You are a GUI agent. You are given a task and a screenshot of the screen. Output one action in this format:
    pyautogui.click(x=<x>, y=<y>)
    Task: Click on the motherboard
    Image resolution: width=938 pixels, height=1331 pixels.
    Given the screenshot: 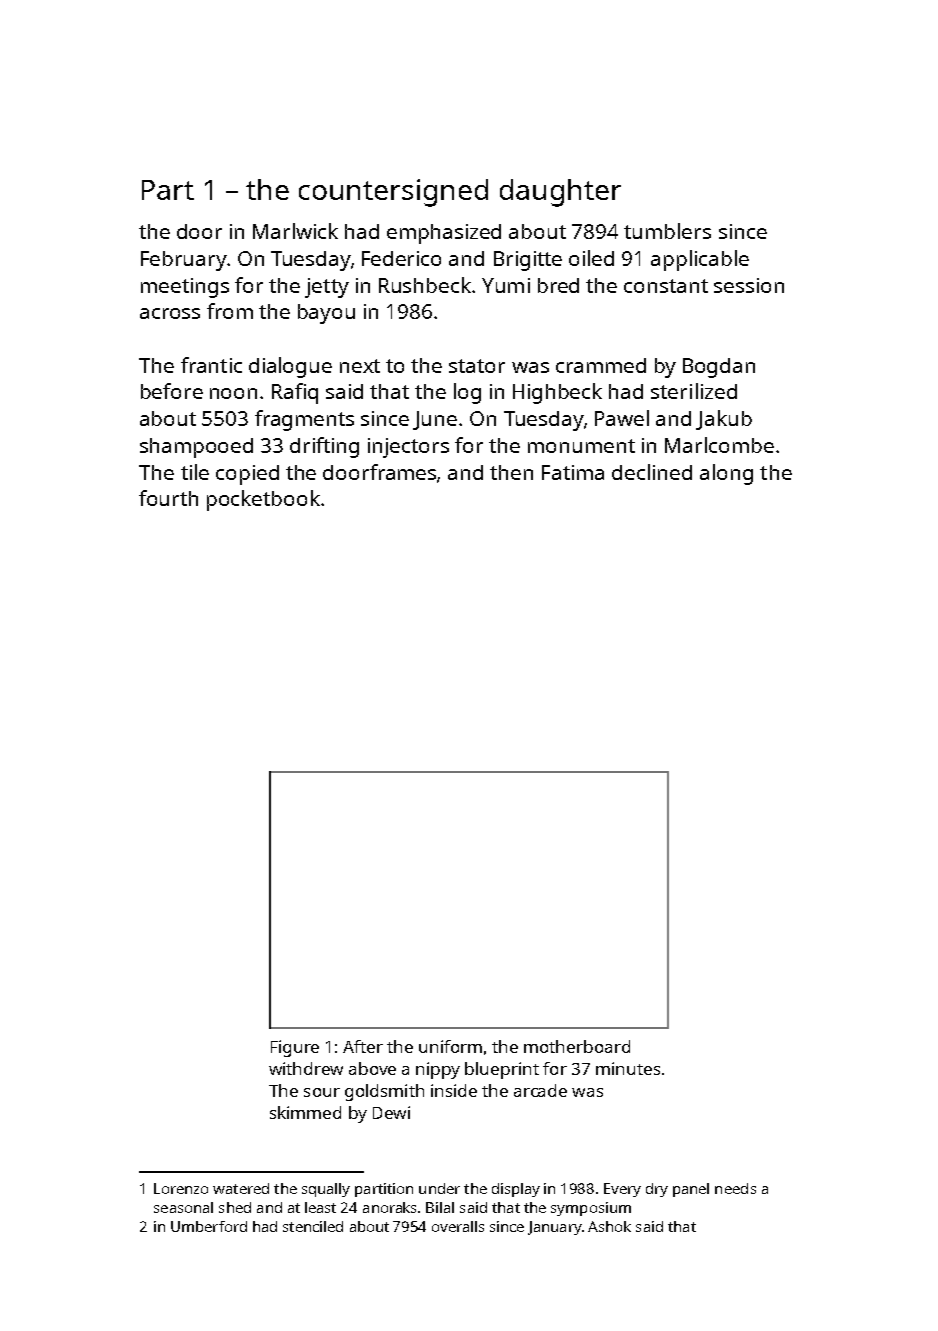 What is the action you would take?
    pyautogui.click(x=577, y=1046)
